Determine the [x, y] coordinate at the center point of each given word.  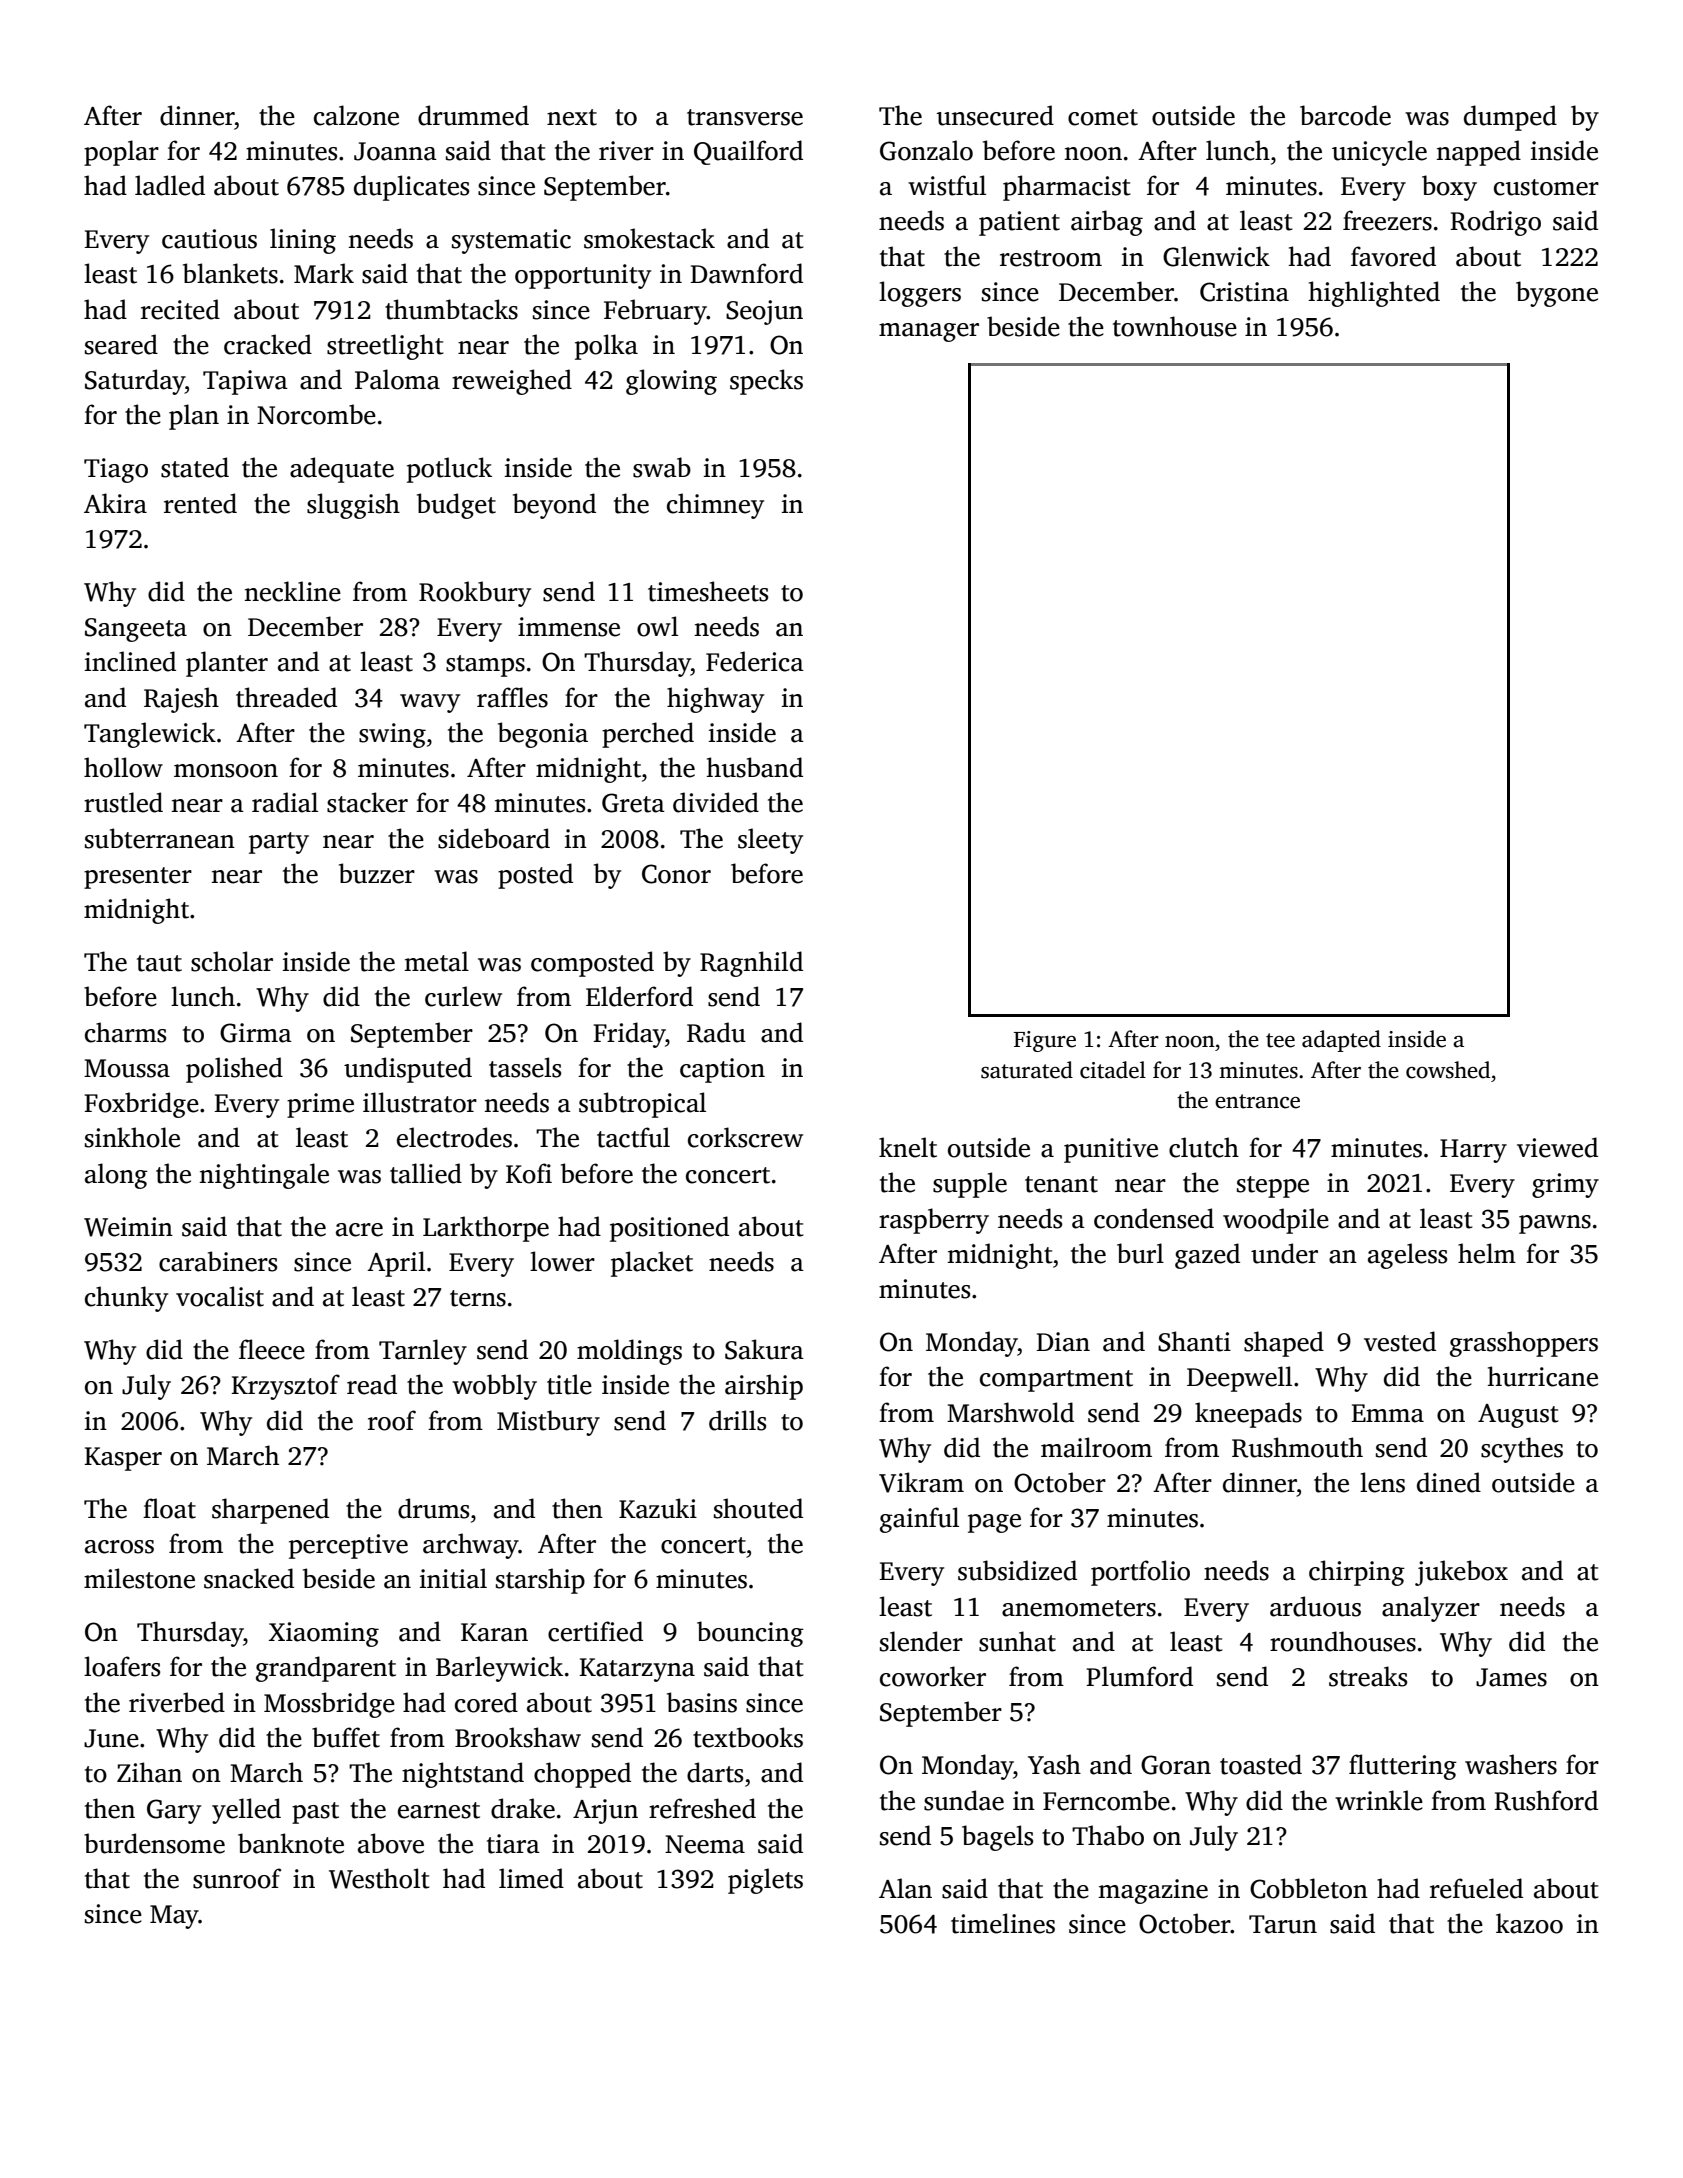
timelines [1003, 1923]
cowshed [1448, 1070]
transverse [745, 117]
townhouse [1175, 326]
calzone [356, 115]
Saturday [135, 382]
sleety [770, 841]
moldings [629, 1352]
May [174, 1917]
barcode [1345, 115]
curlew [463, 996]
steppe [1273, 1187]
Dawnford [746, 273]
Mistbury [548, 1423]
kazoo [1529, 1923]
